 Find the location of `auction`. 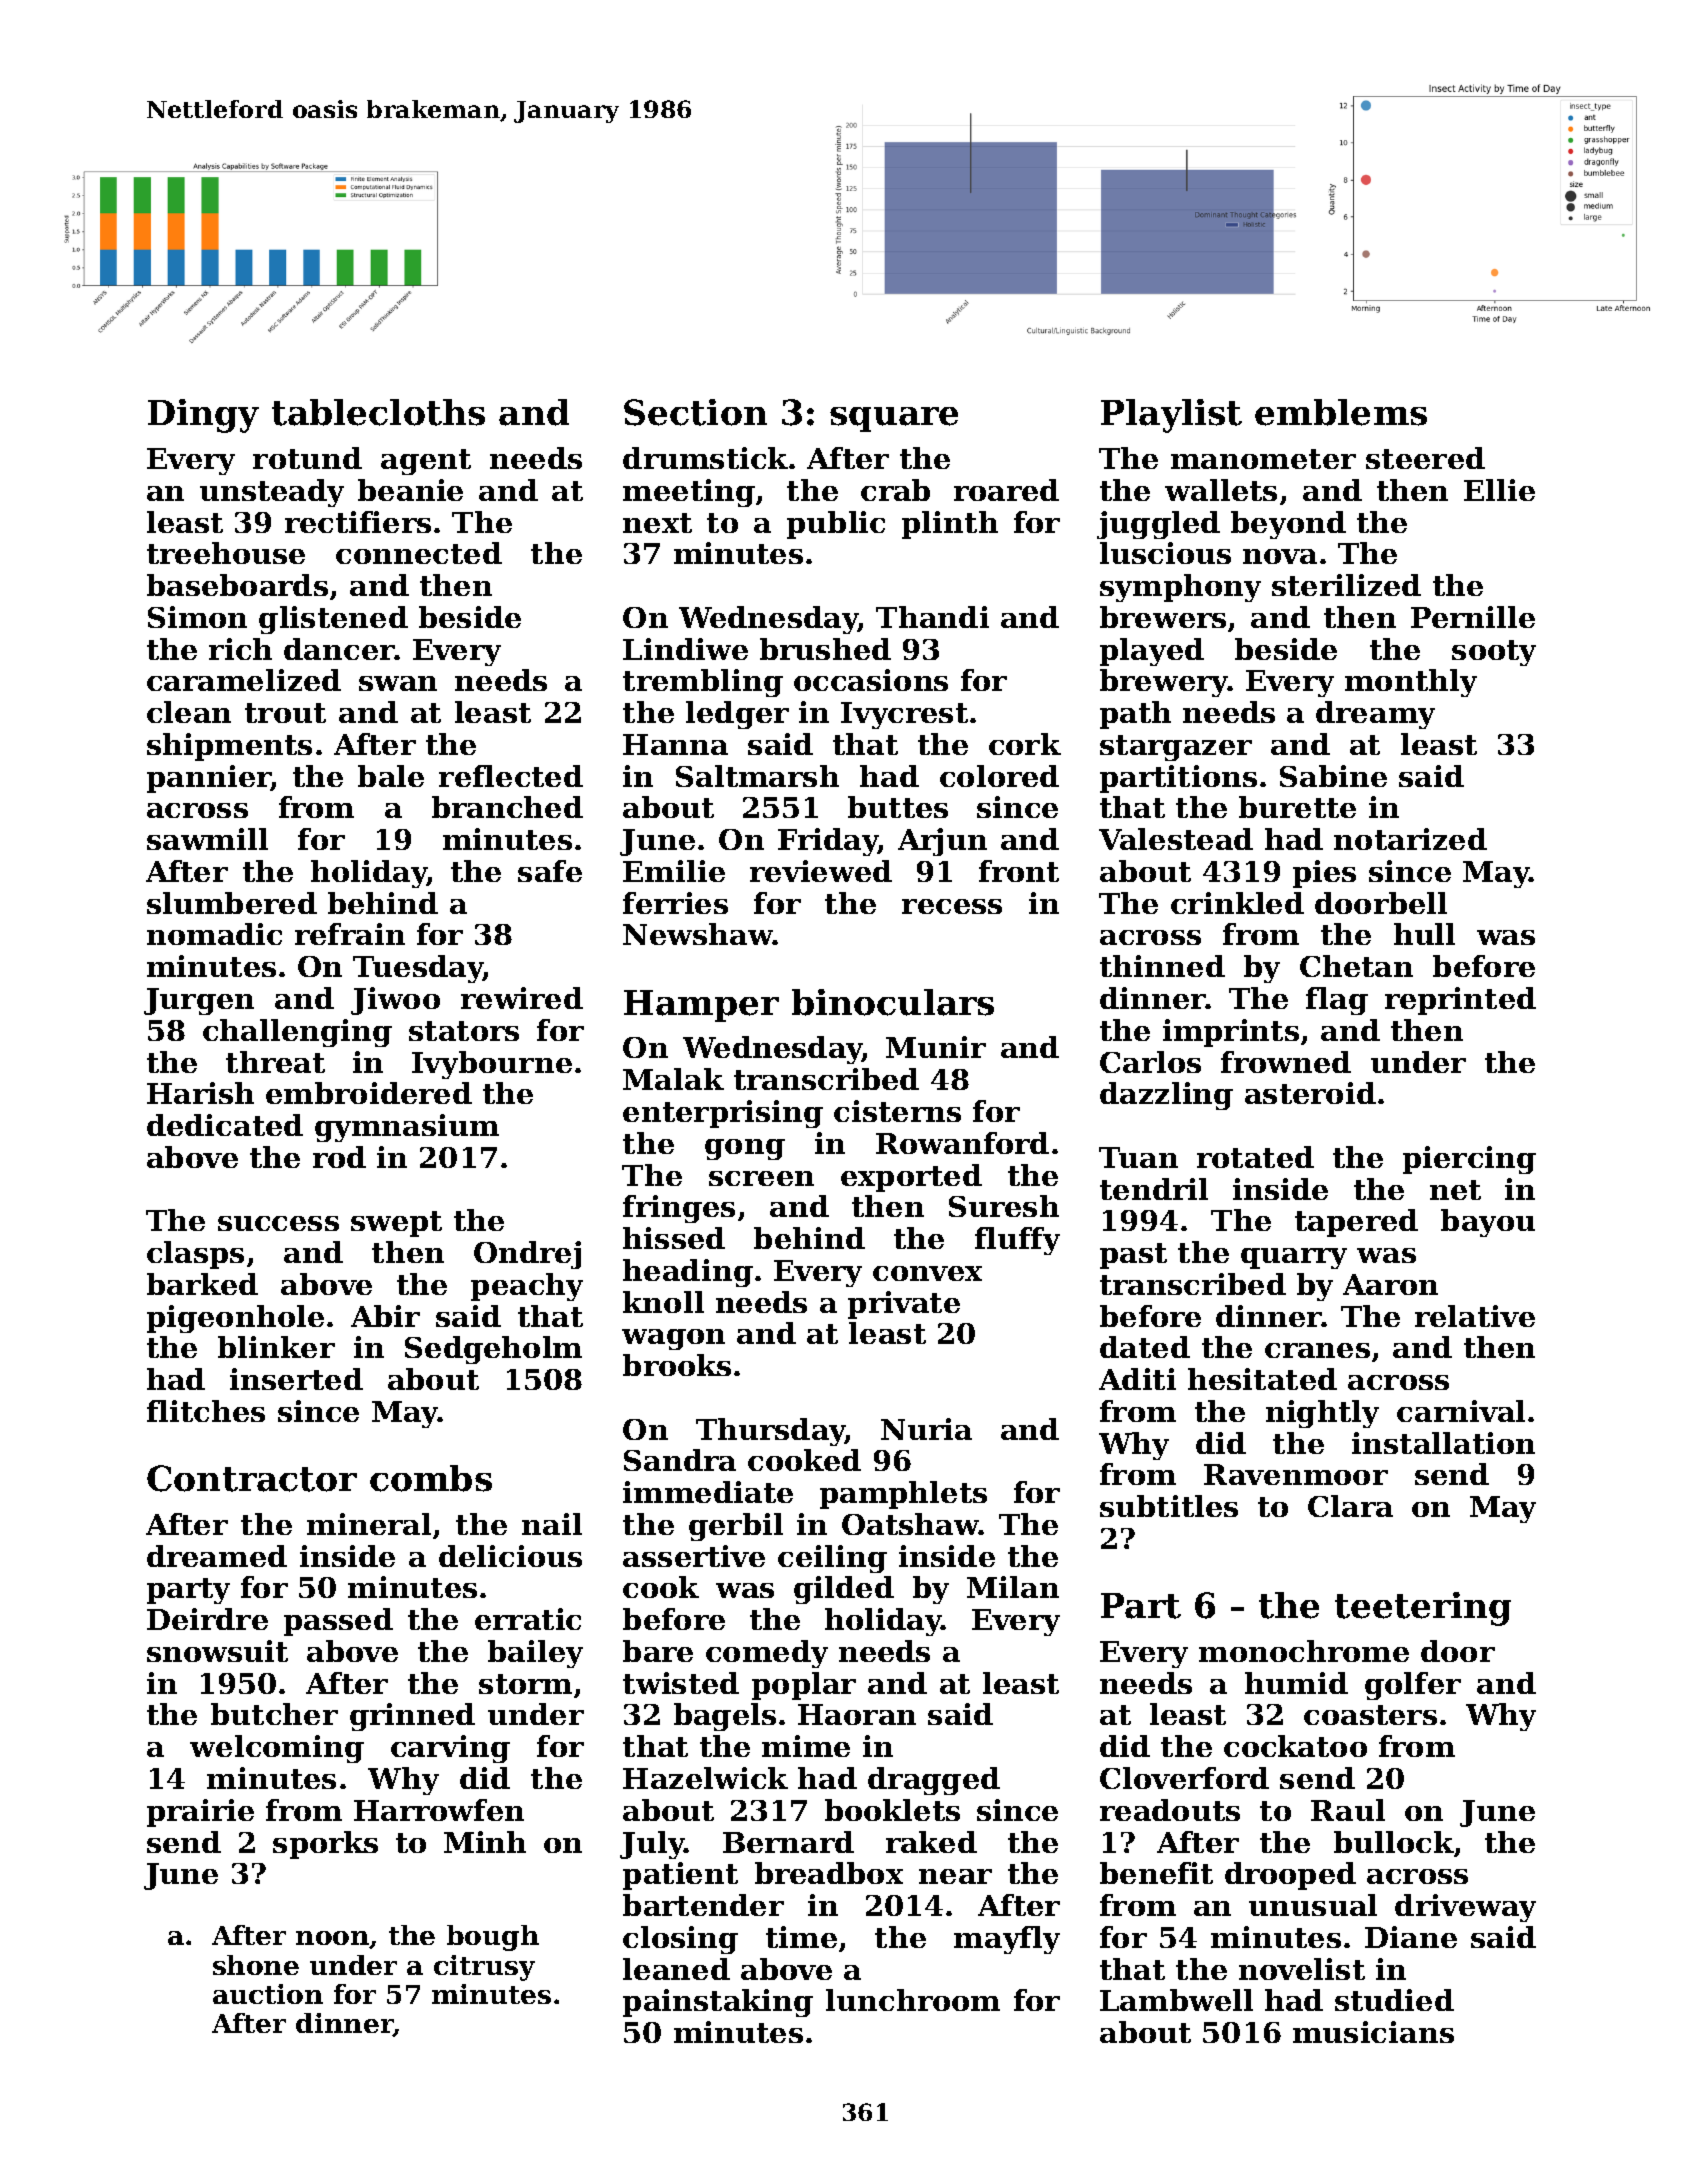

auction is located at coordinates (268, 1994).
